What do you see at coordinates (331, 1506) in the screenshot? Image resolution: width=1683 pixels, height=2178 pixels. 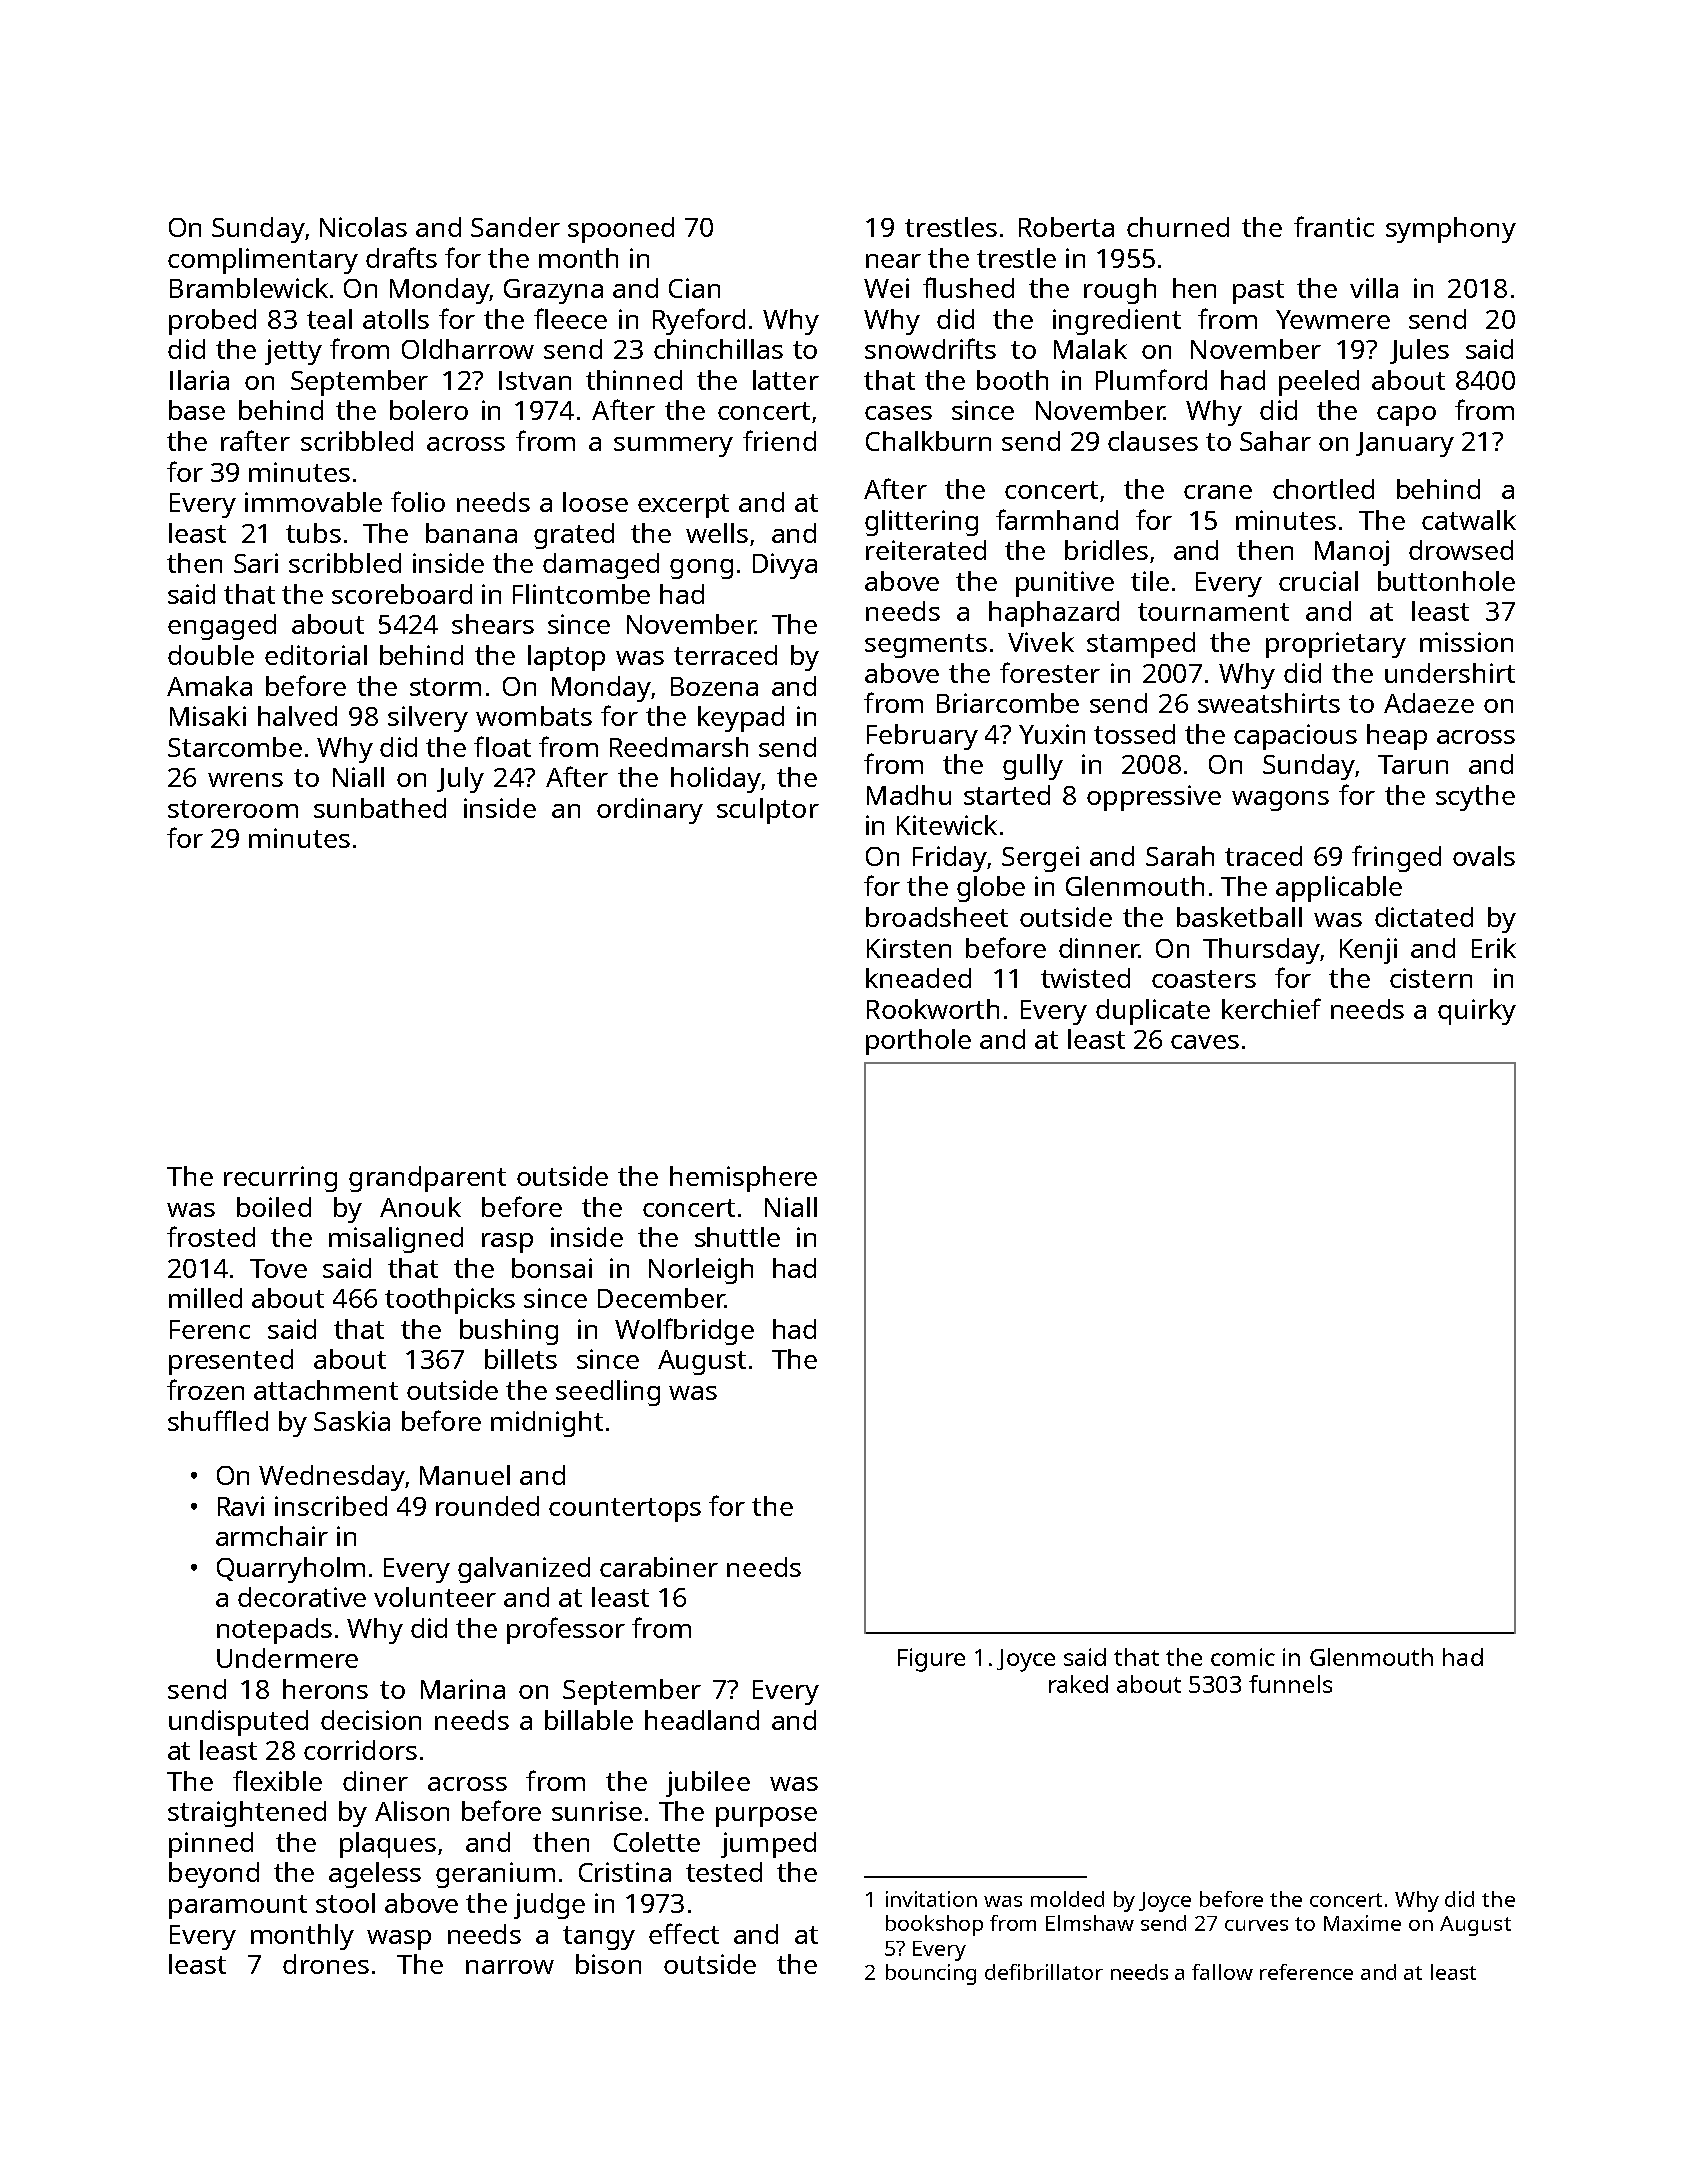 I see `inscribed` at bounding box center [331, 1506].
